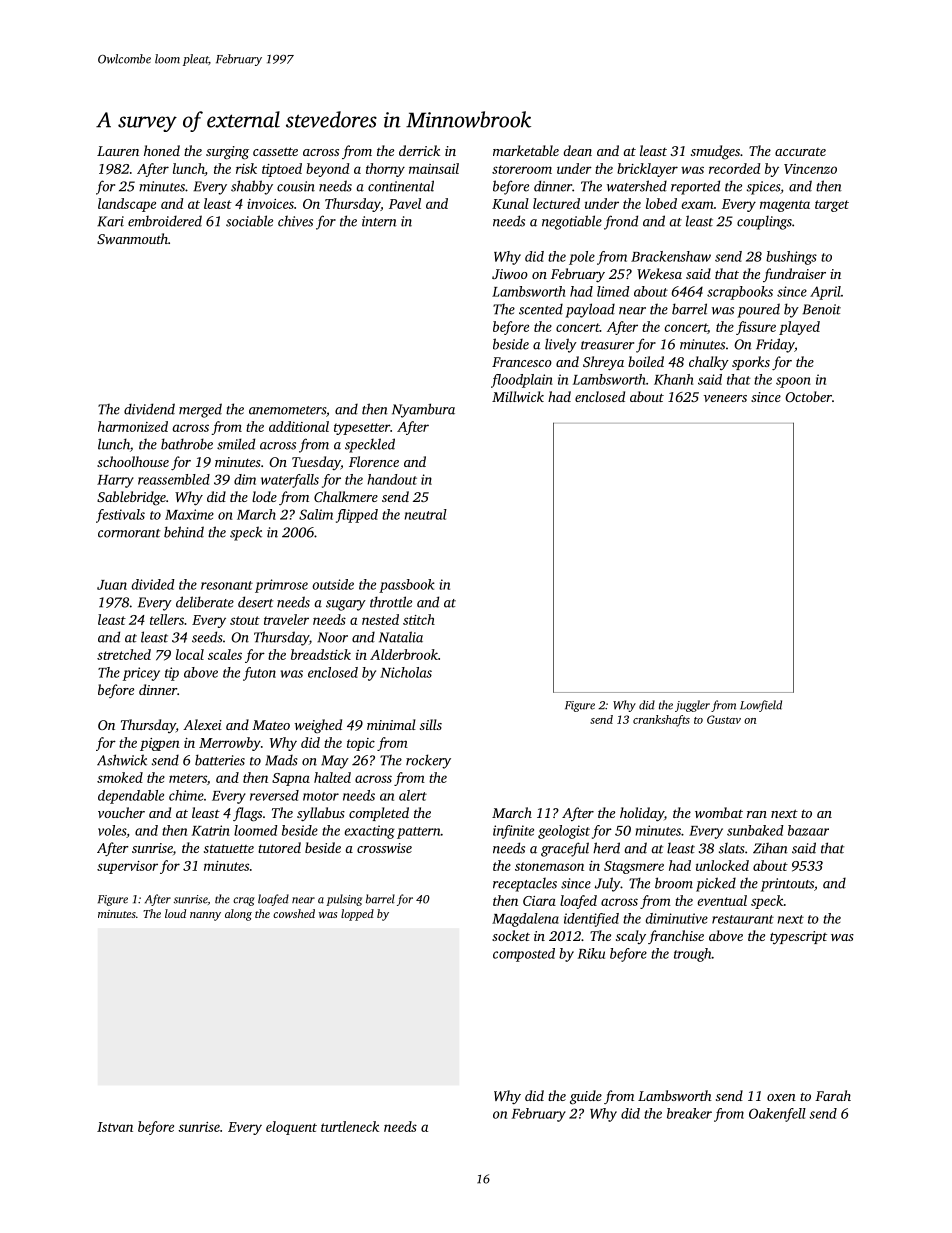 The height and width of the document is (1233, 952). I want to click on futon, so click(259, 674).
